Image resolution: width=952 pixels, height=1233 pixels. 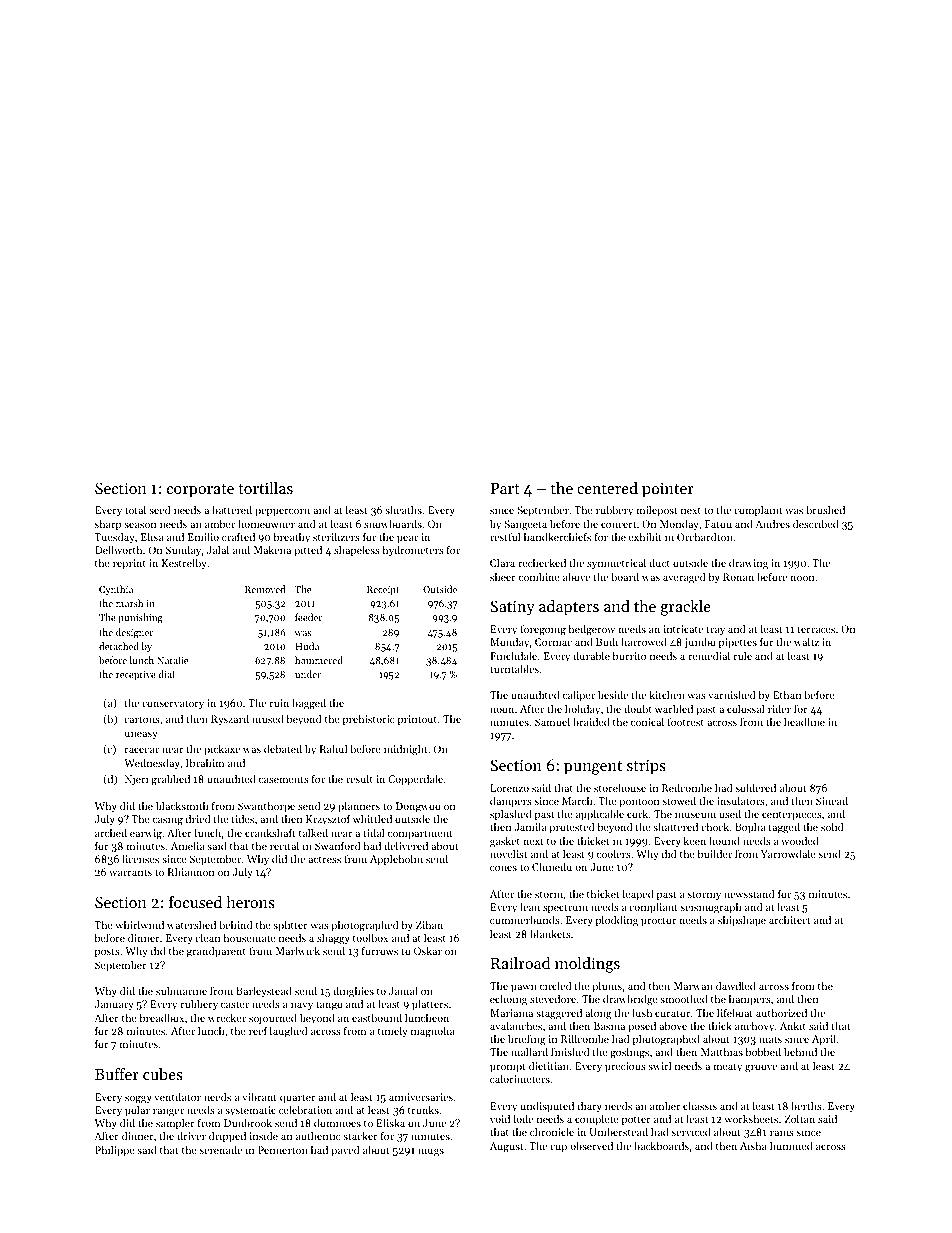 I want to click on burrito, so click(x=629, y=655).
